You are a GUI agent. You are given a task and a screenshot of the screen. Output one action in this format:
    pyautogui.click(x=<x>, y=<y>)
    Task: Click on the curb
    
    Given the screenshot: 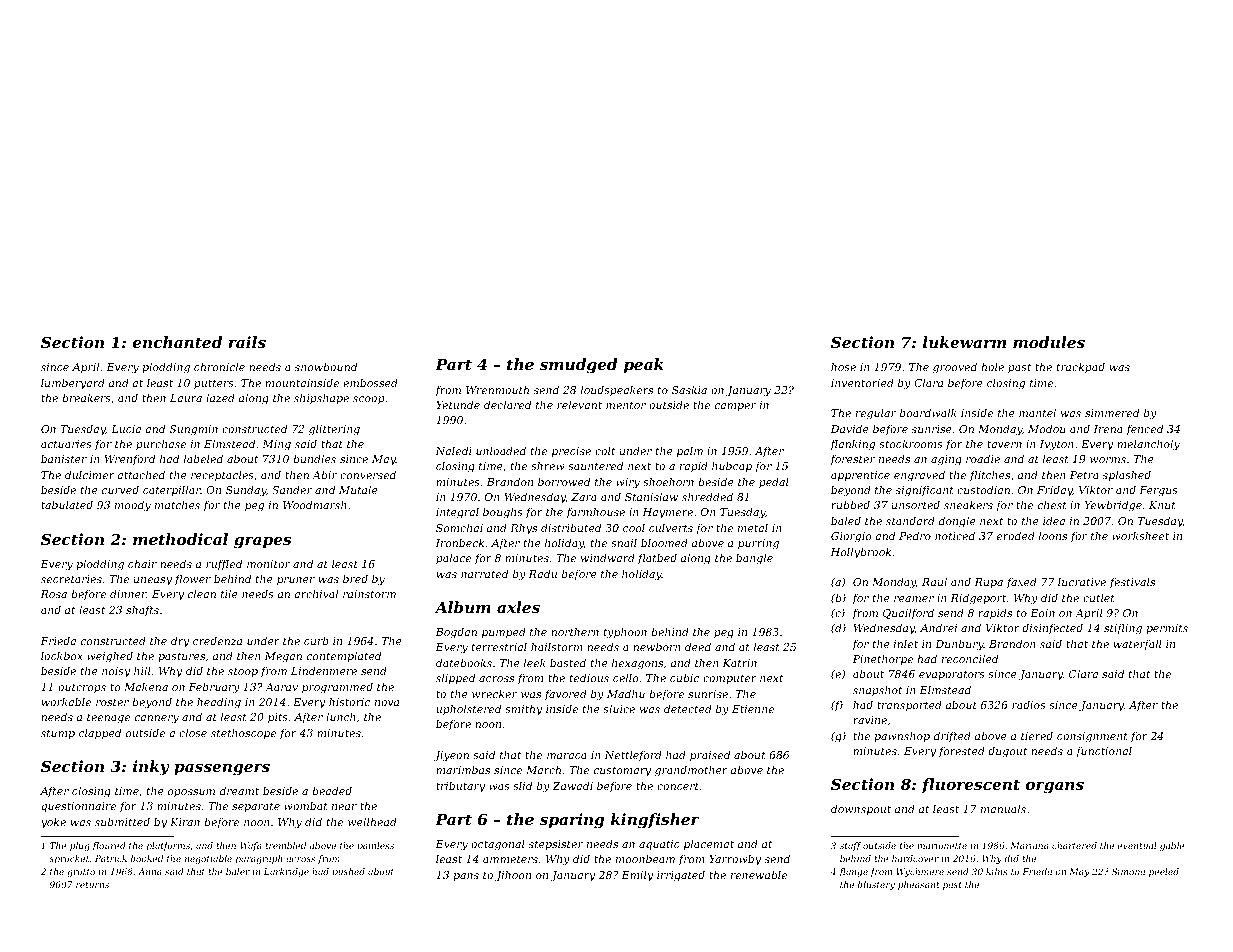 What is the action you would take?
    pyautogui.click(x=316, y=640)
